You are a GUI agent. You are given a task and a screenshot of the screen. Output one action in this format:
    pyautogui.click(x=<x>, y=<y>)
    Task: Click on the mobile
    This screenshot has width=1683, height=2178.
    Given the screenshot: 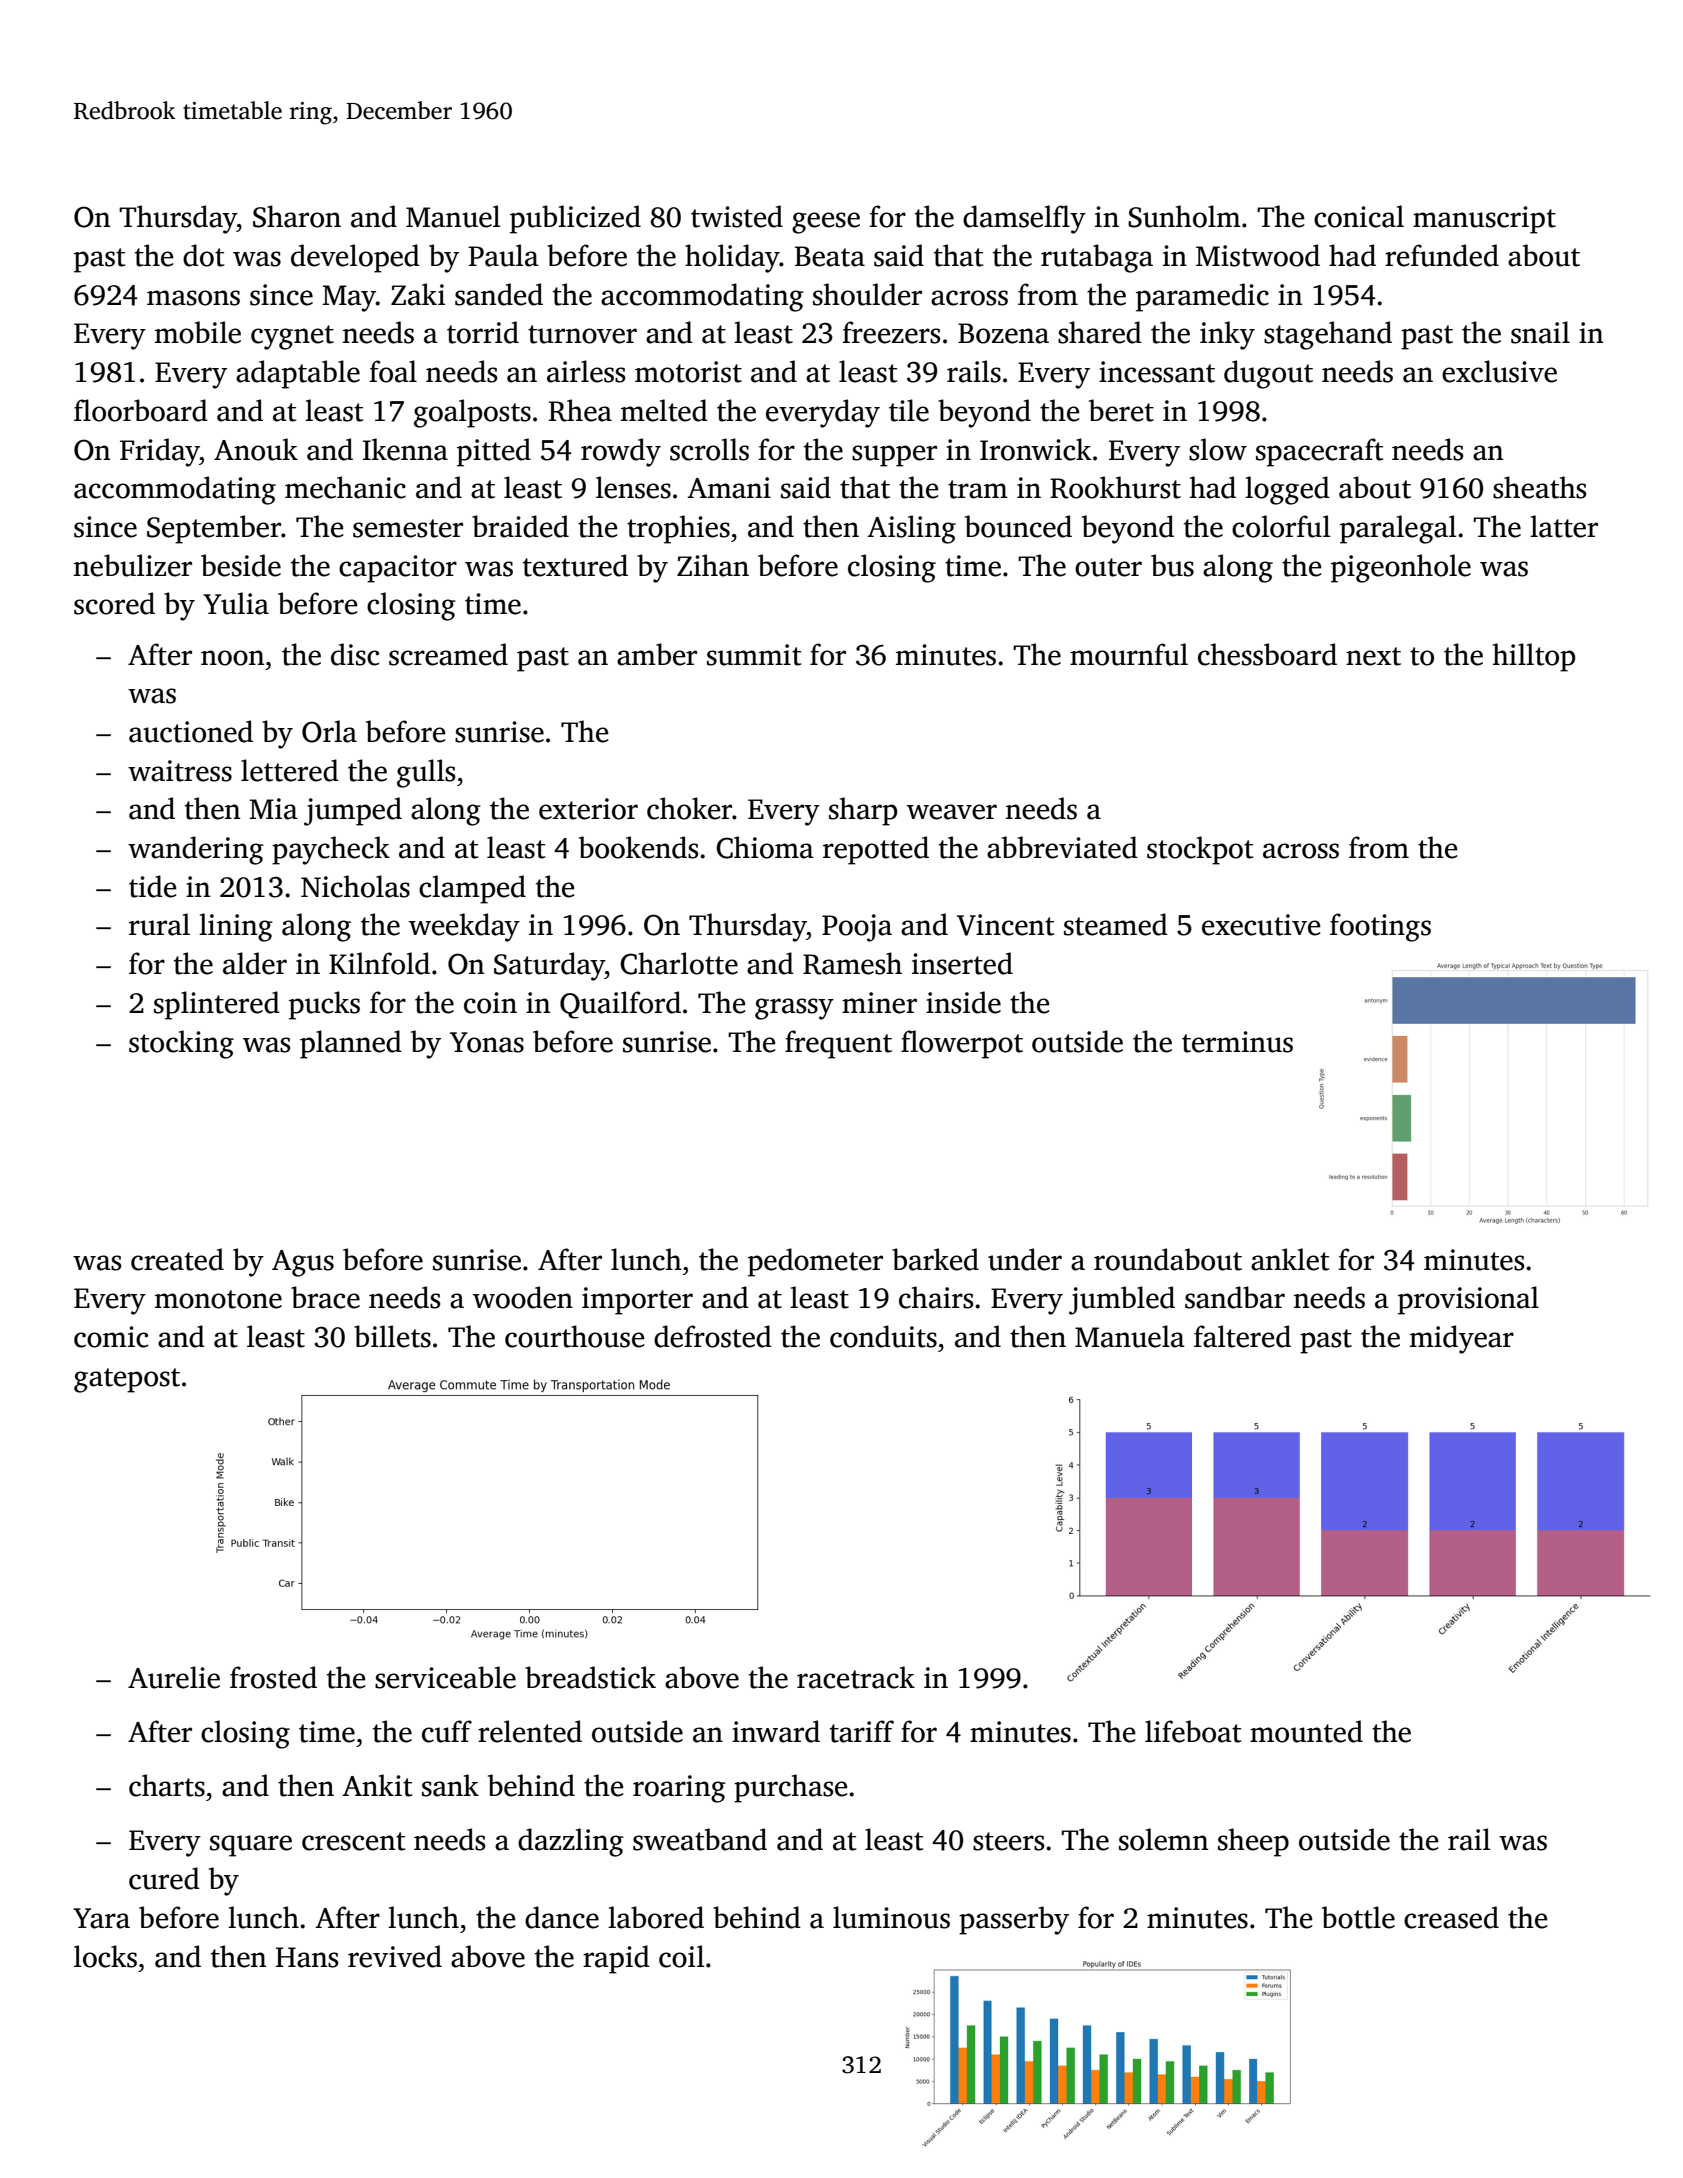 What is the action you would take?
    pyautogui.click(x=198, y=332)
